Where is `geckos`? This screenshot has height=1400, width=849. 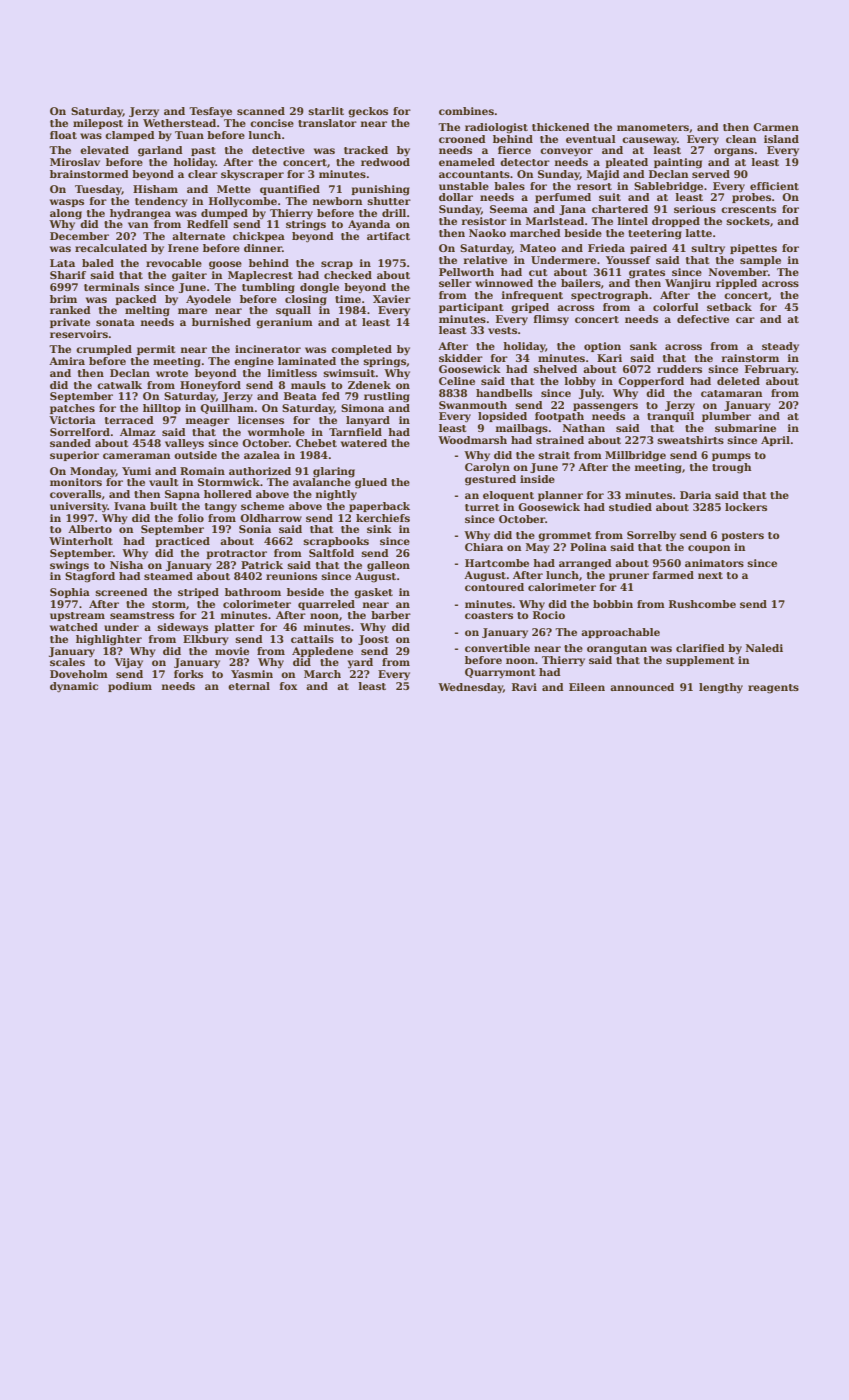
geckos is located at coordinates (368, 112).
